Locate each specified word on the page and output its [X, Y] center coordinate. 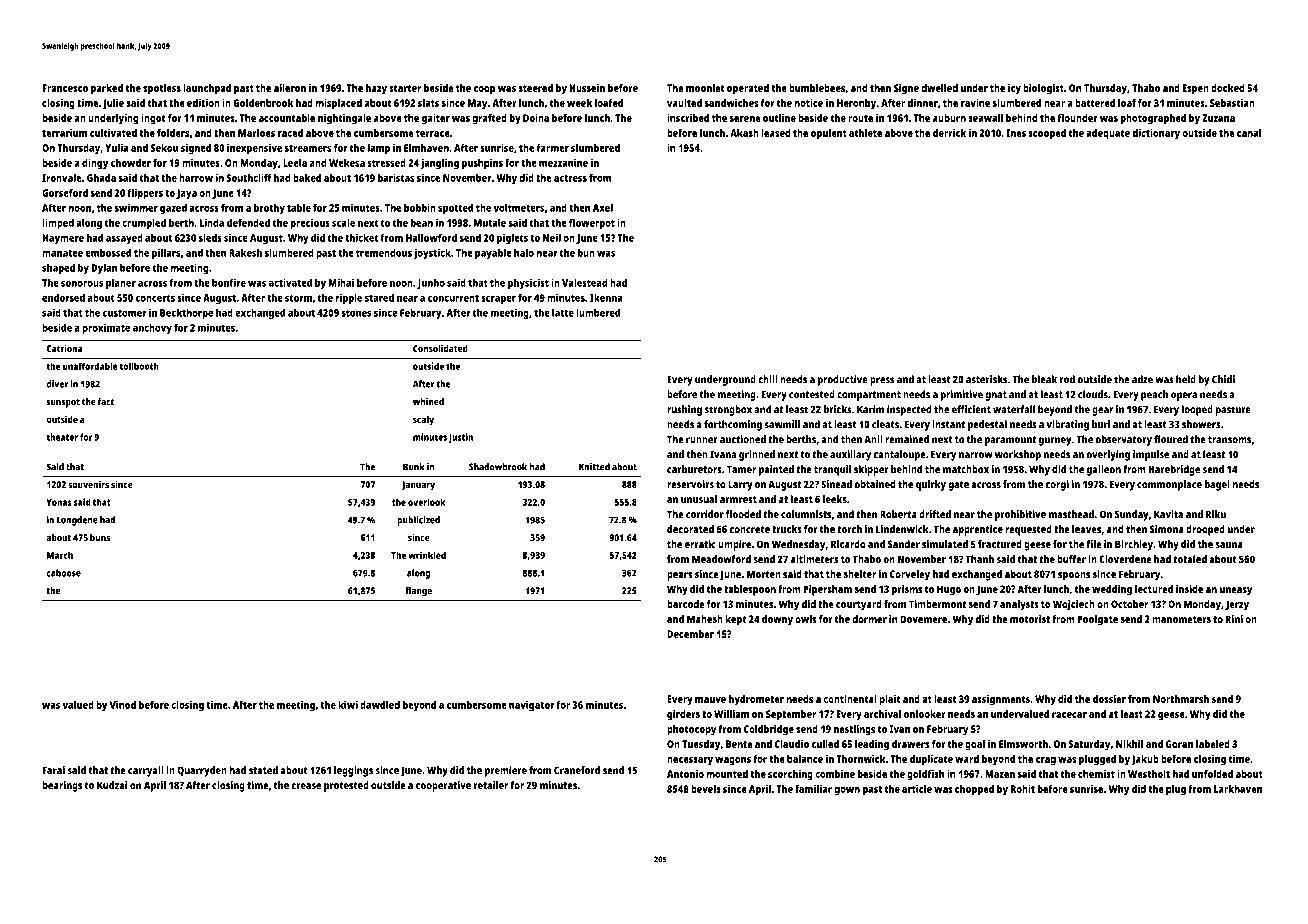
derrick [949, 133]
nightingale [344, 119]
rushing [684, 410]
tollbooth [139, 366]
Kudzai [112, 785]
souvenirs [88, 484]
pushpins [482, 164]
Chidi [1223, 379]
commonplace [1169, 485]
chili [768, 379]
